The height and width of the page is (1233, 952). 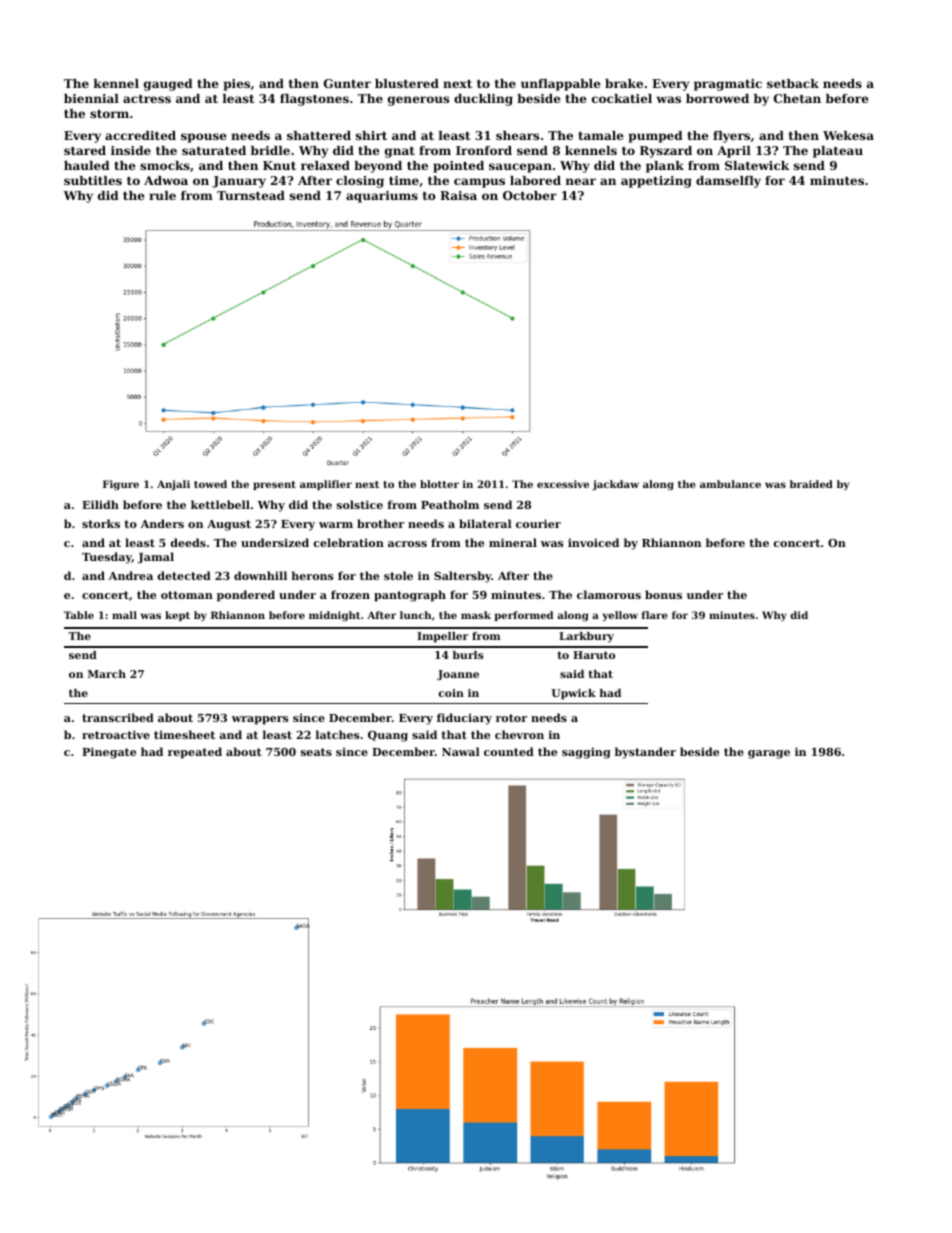 What do you see at coordinates (204, 138) in the page?
I see `spouse` at bounding box center [204, 138].
